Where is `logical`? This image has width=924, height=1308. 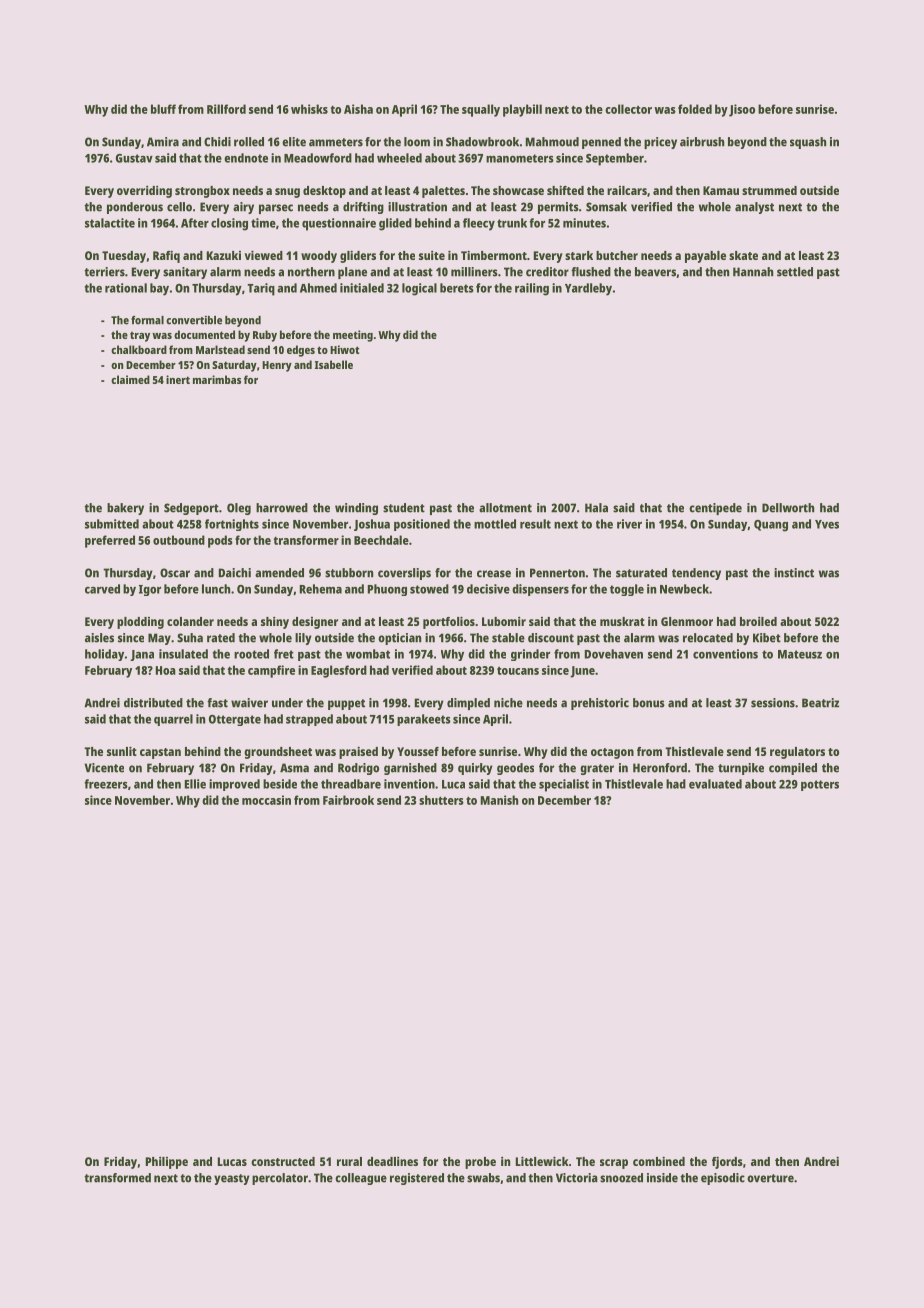 logical is located at coordinates (419, 289).
